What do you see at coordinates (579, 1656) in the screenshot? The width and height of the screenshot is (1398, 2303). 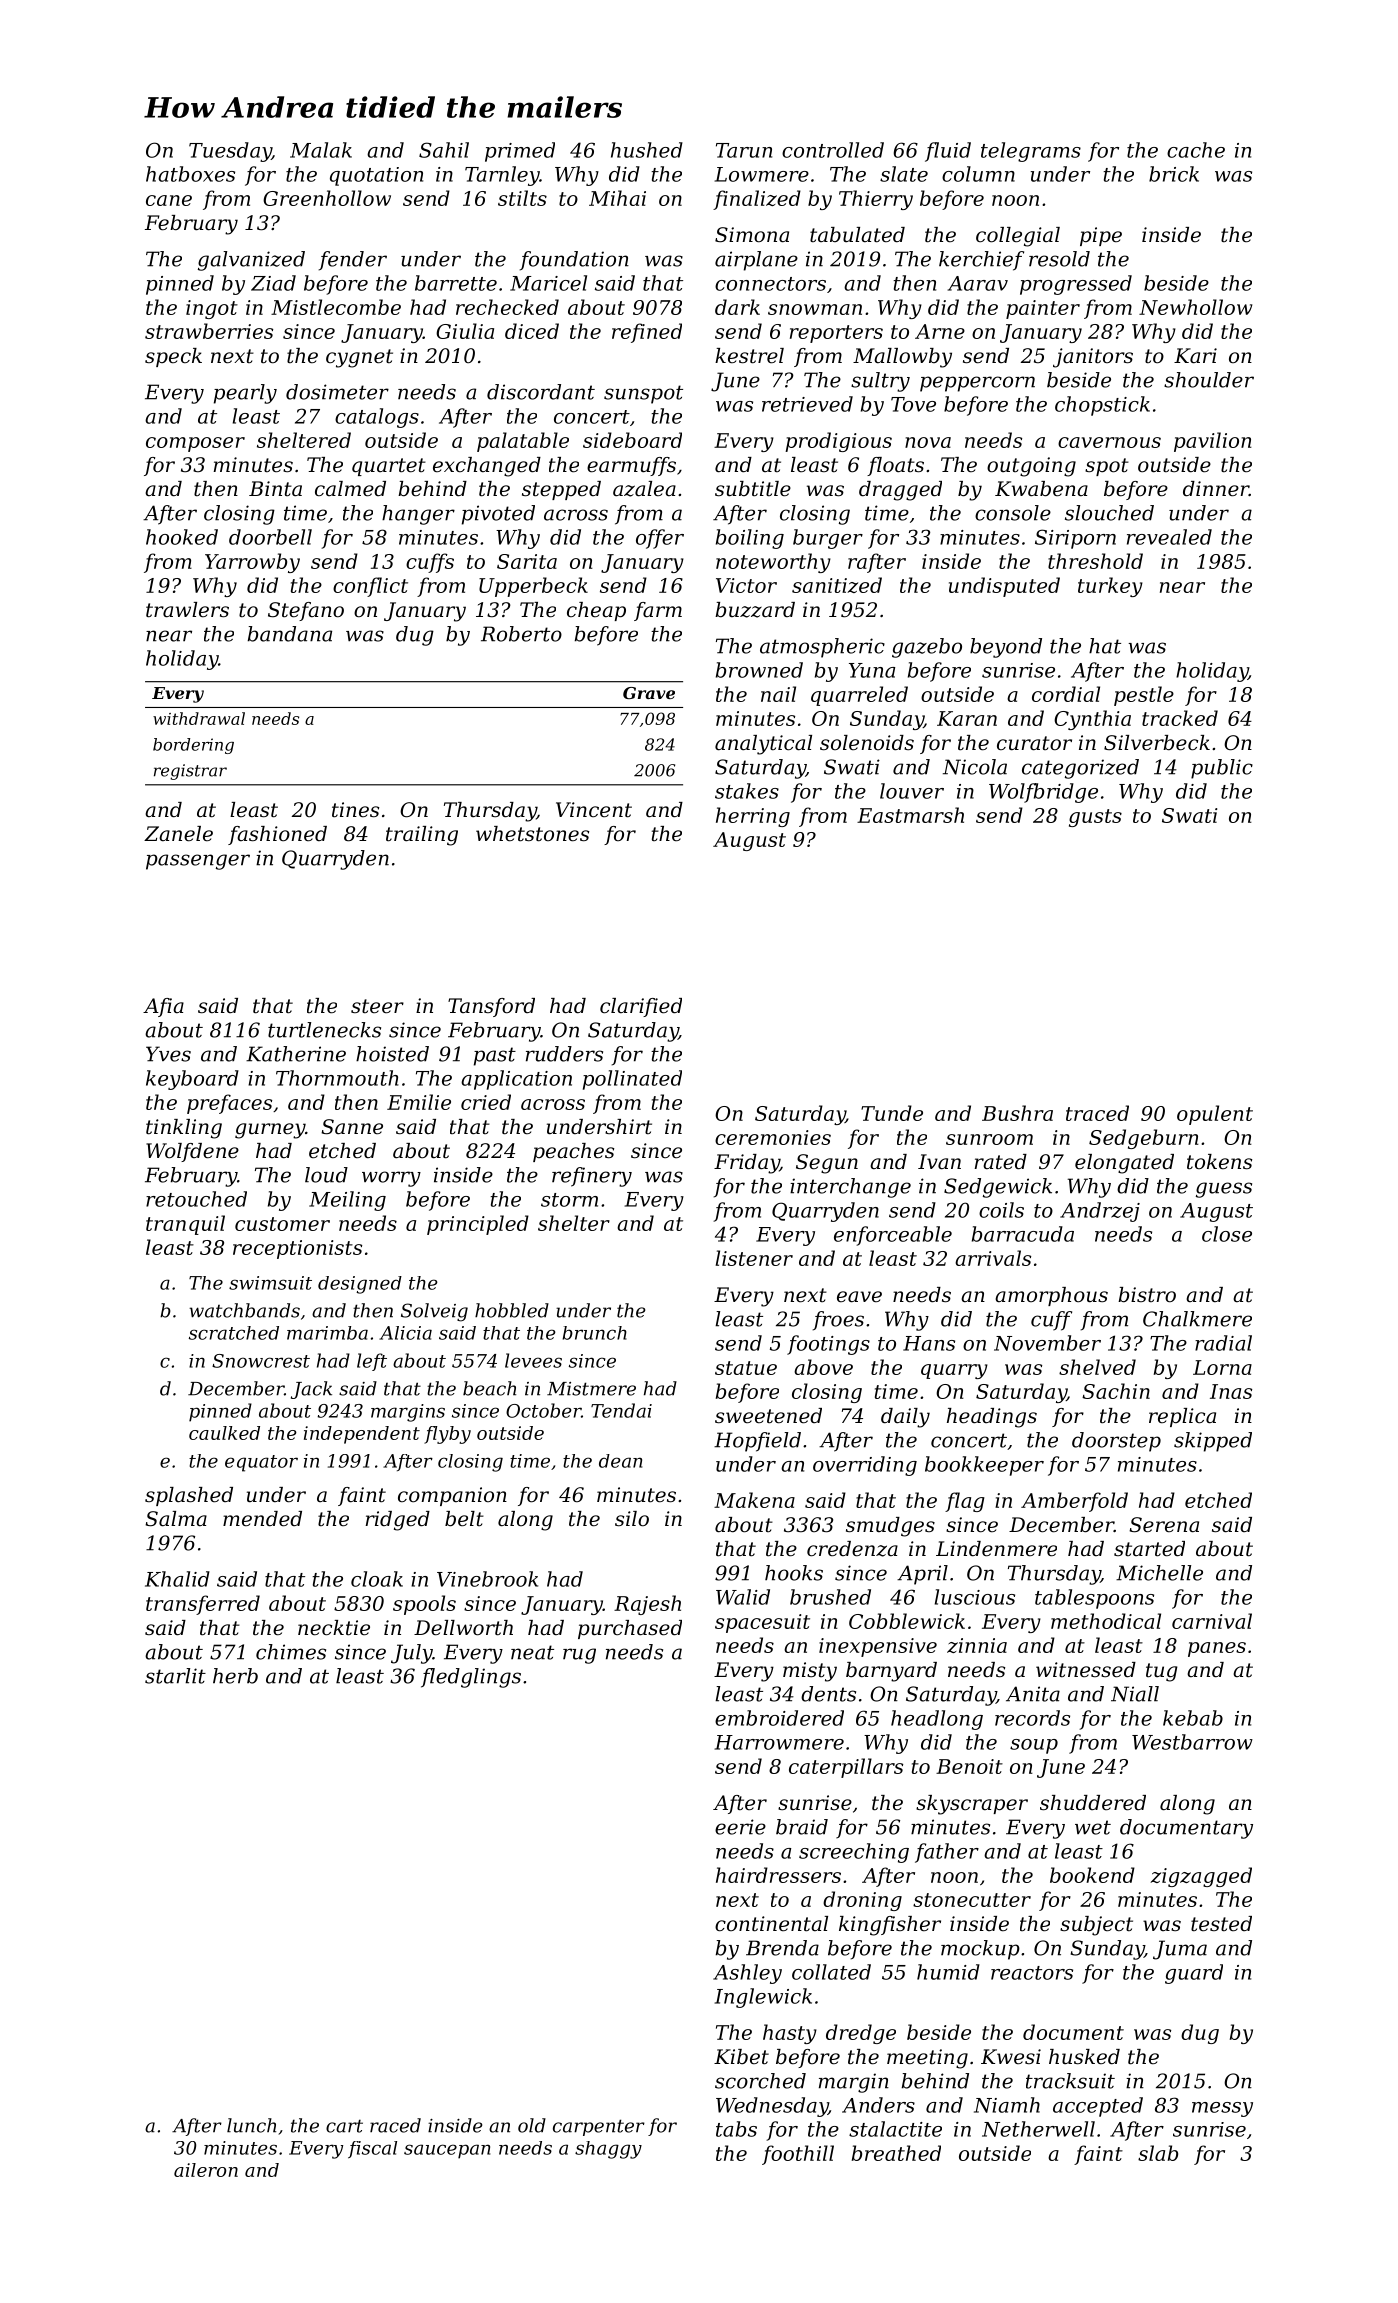 I see `rug` at bounding box center [579, 1656].
